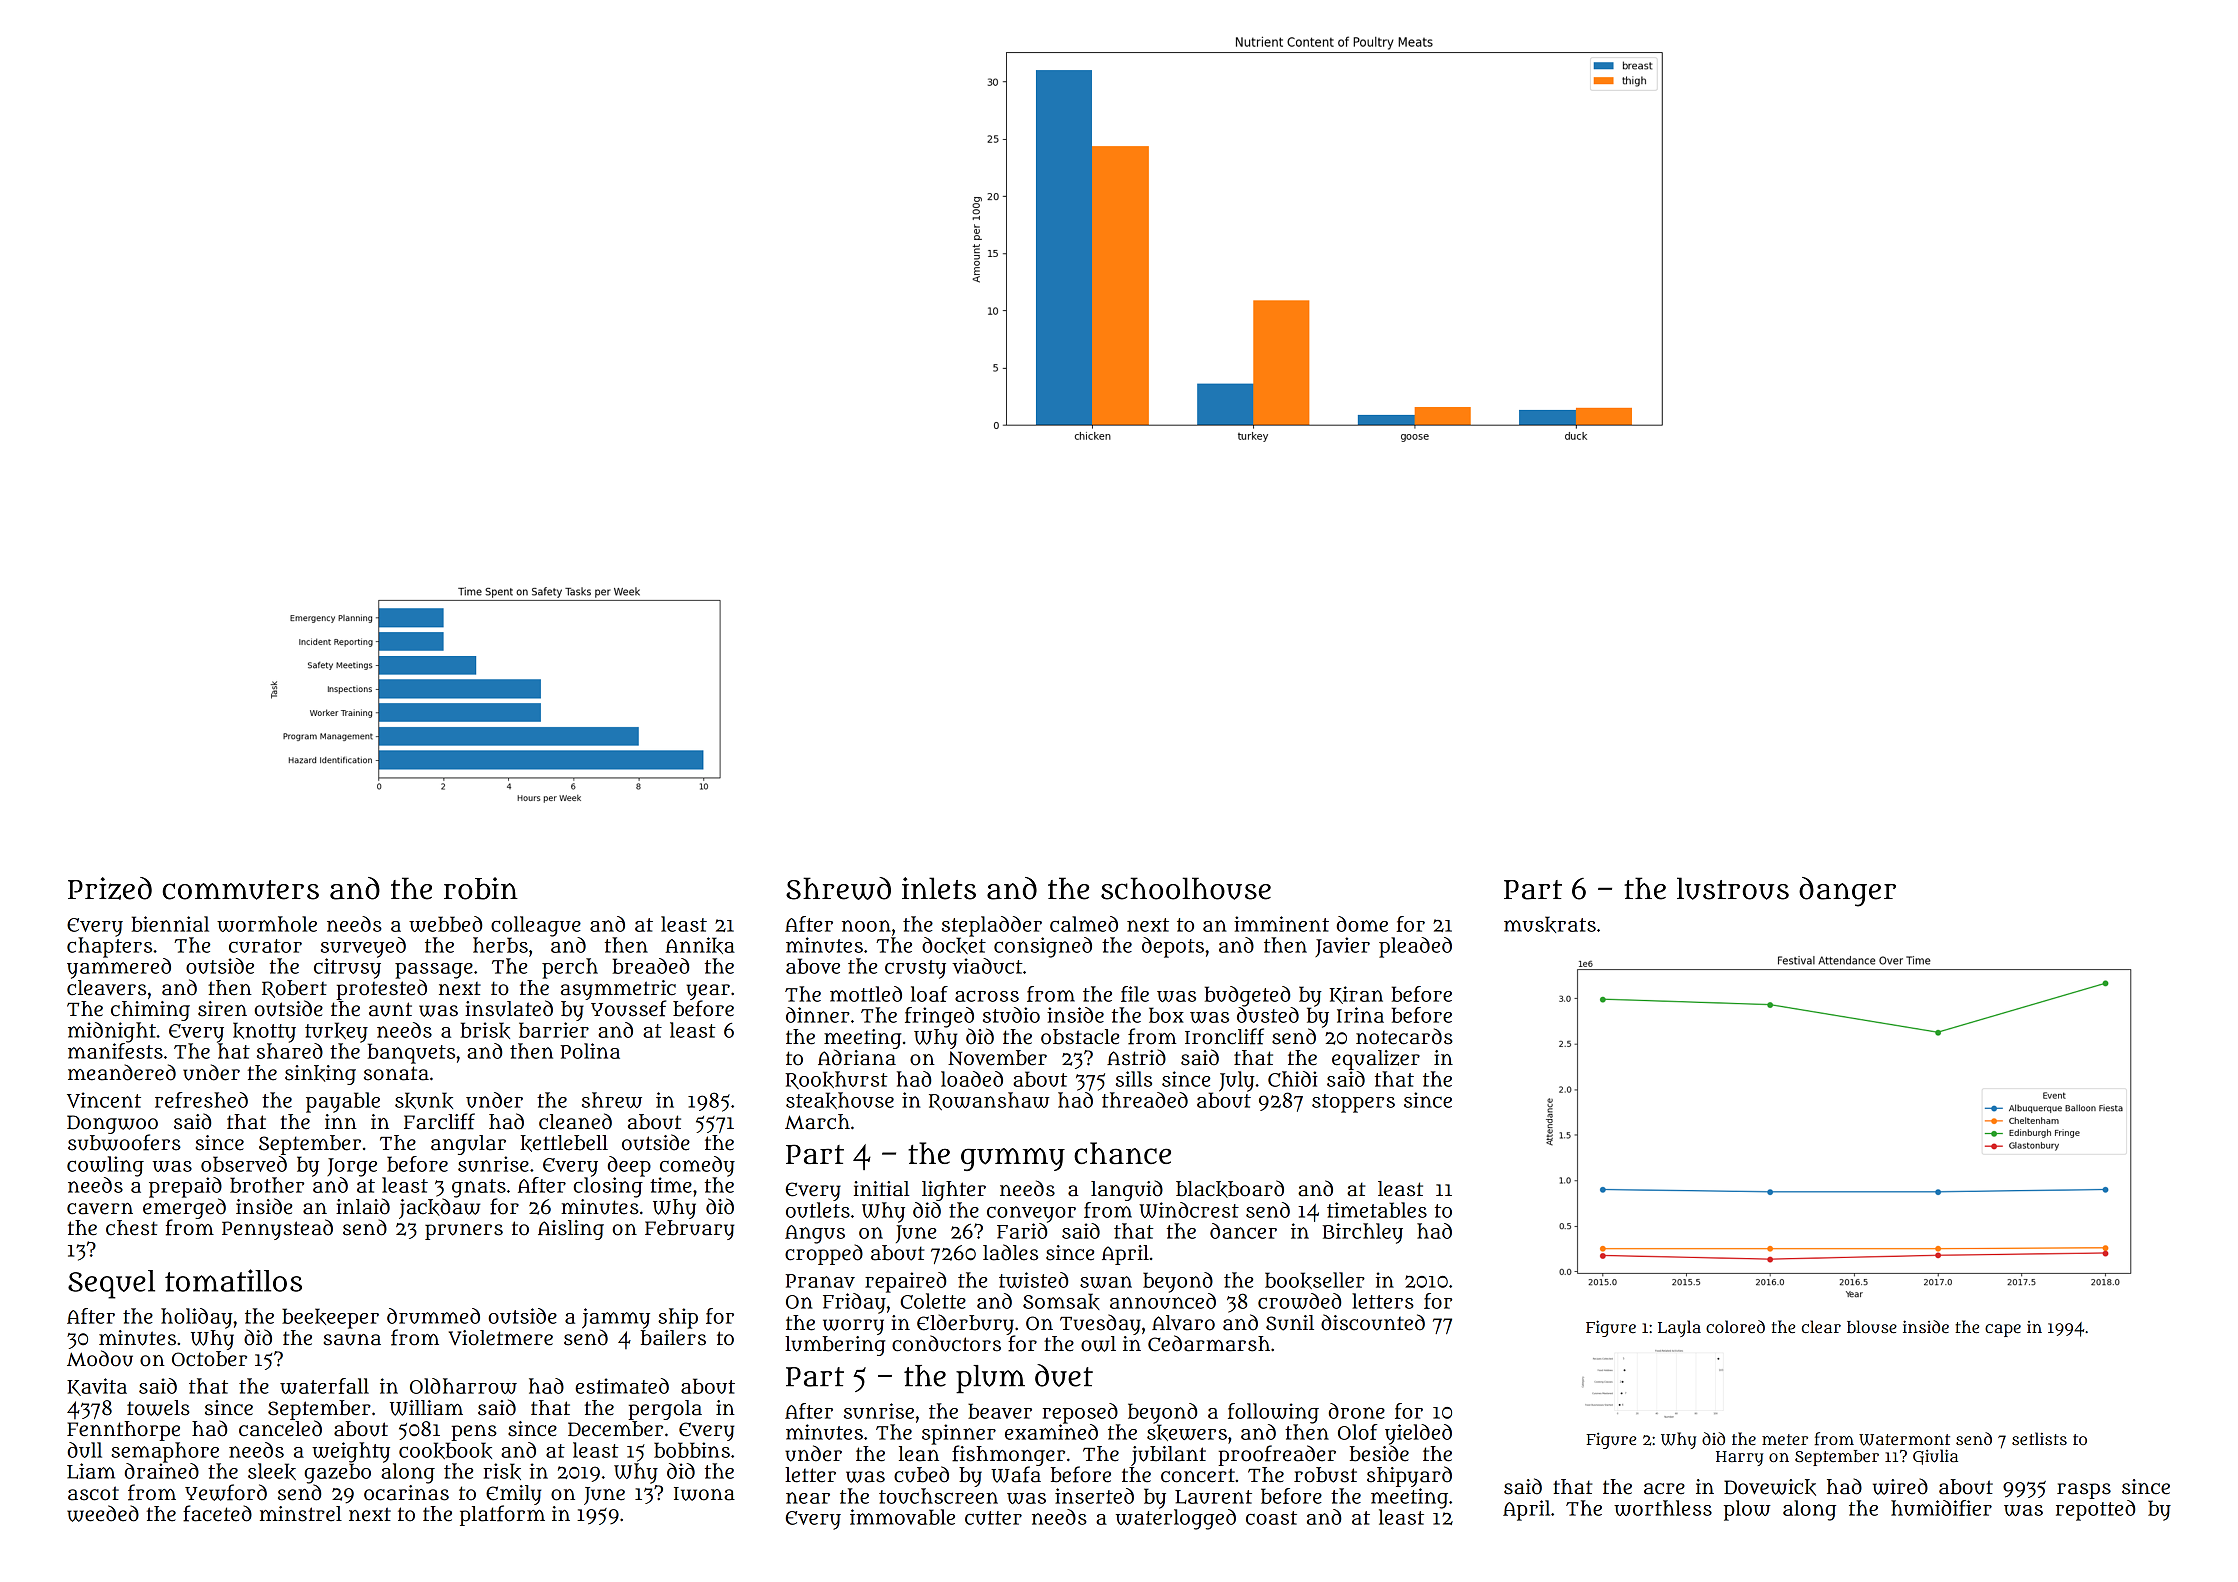 The width and height of the screenshot is (2238, 1582). I want to click on gummy, so click(1013, 1159).
